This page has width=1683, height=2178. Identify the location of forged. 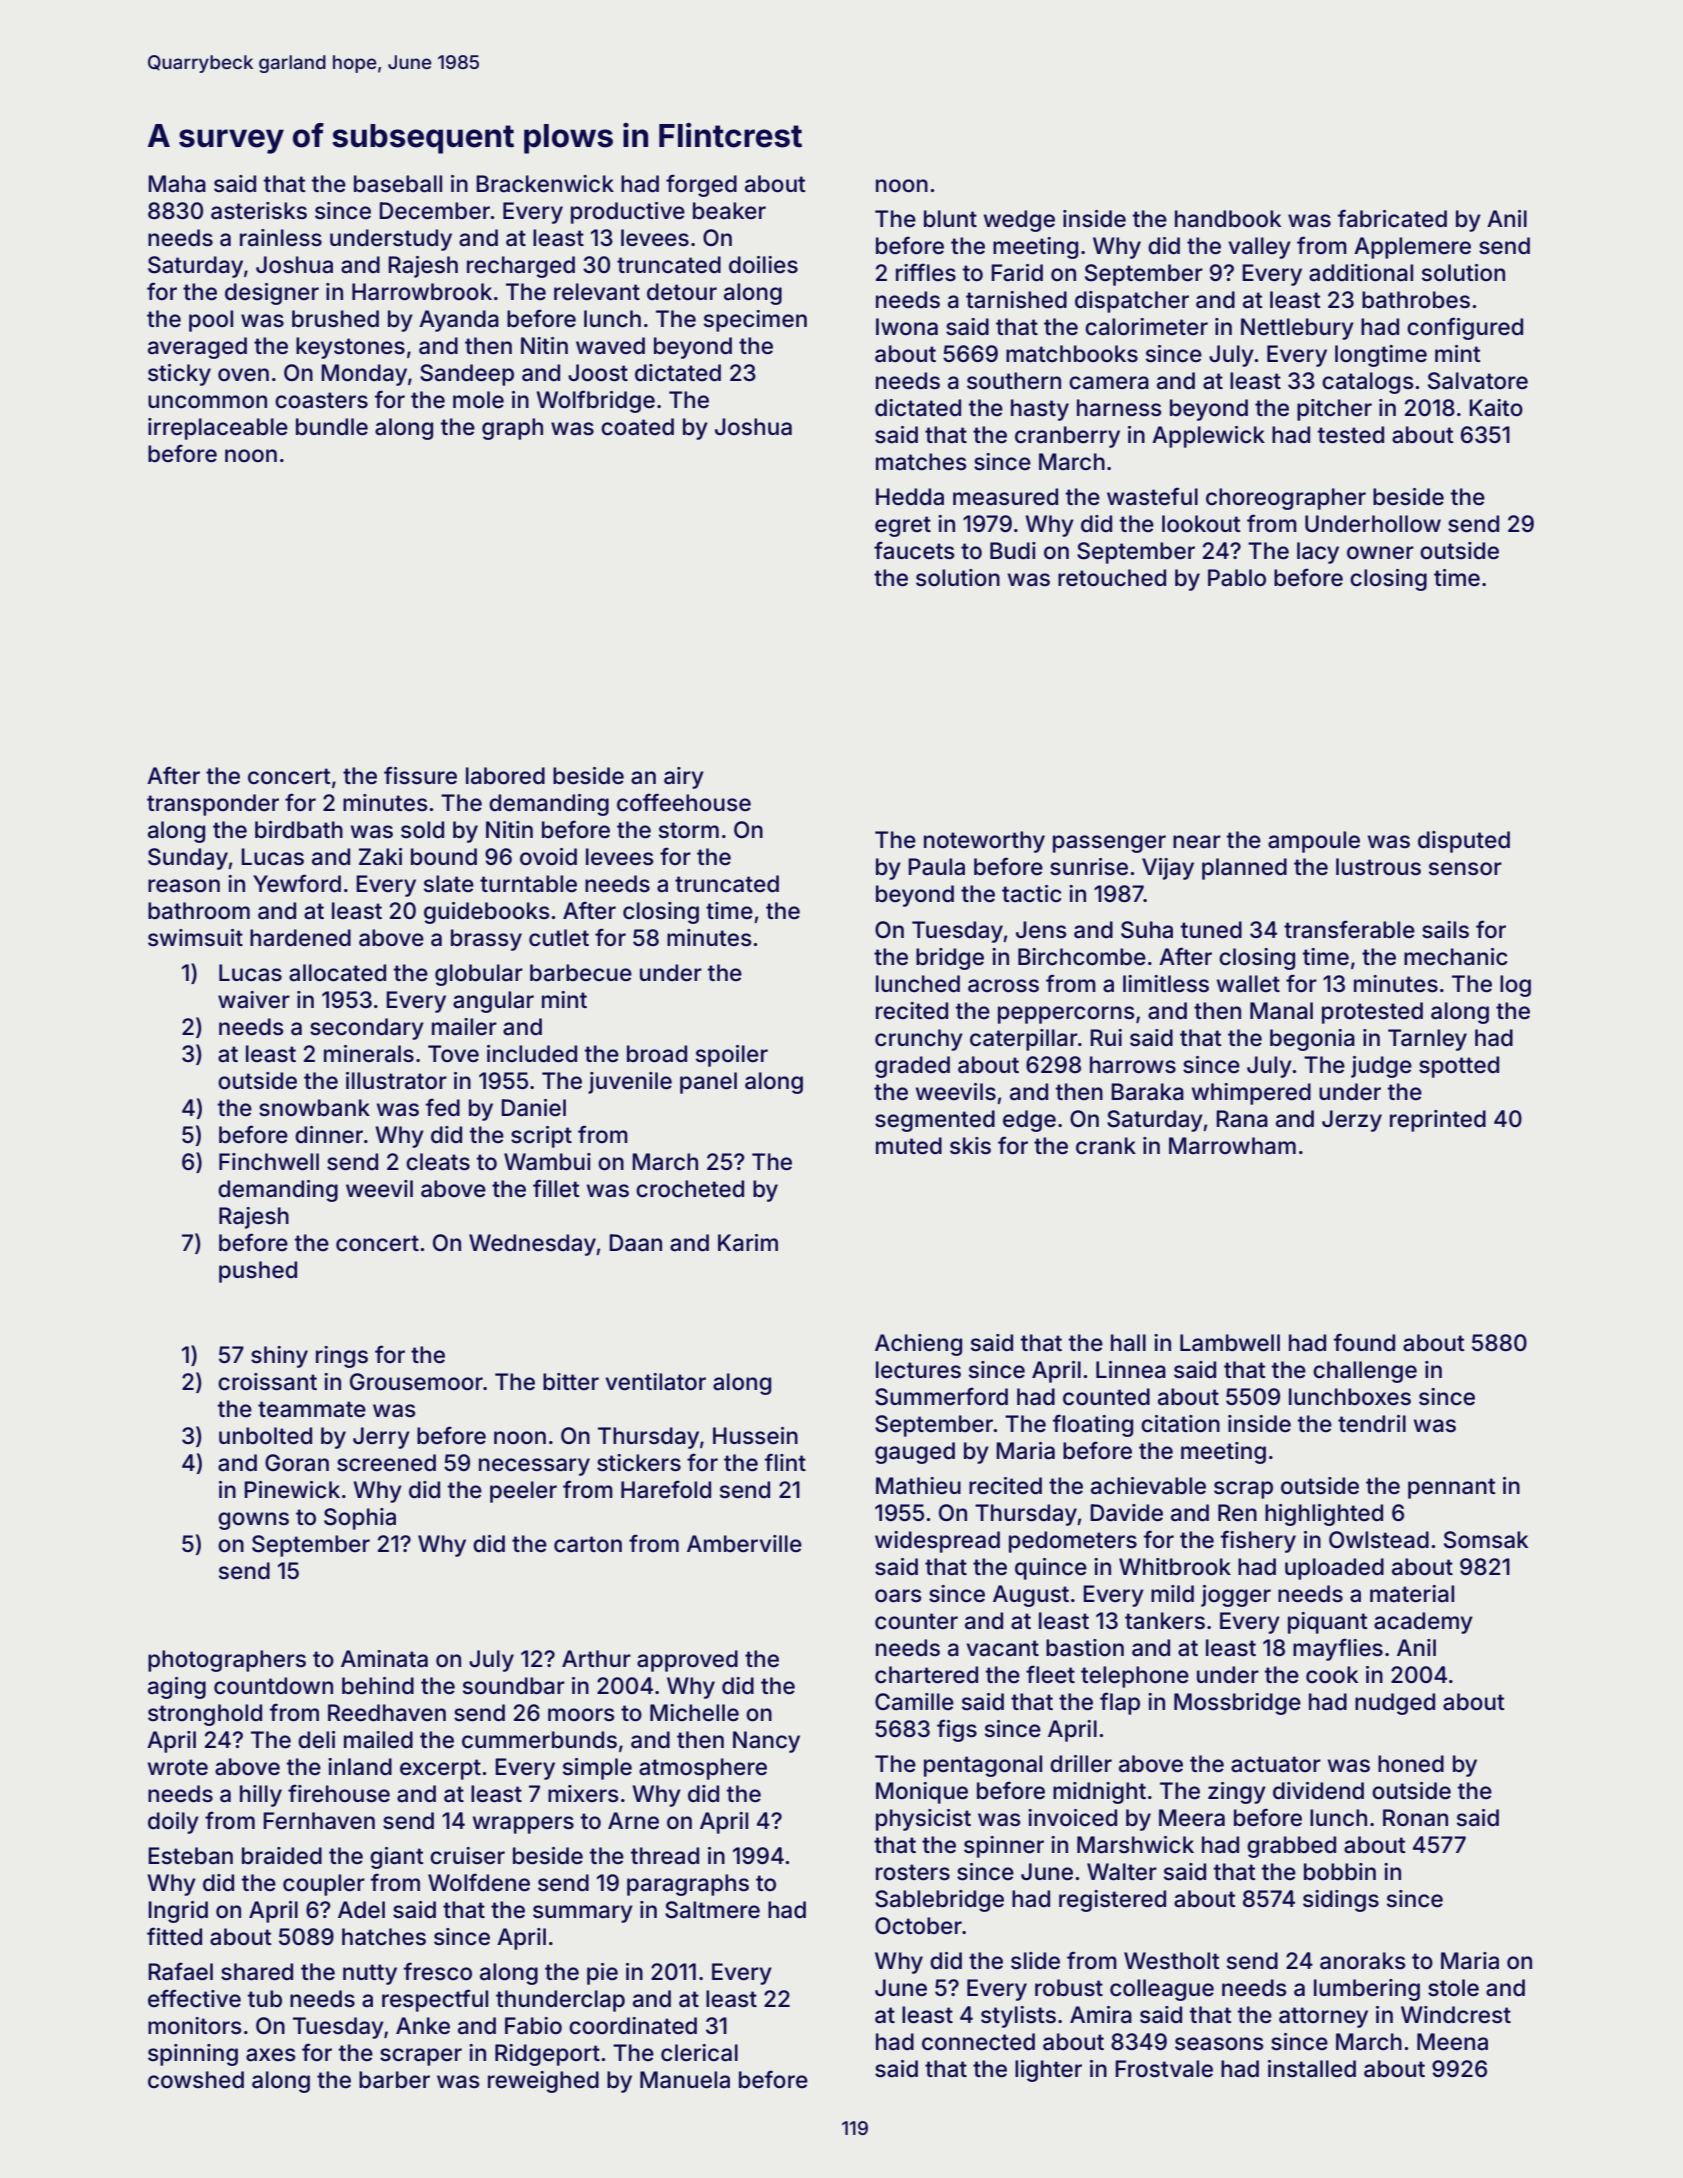
(701, 185).
